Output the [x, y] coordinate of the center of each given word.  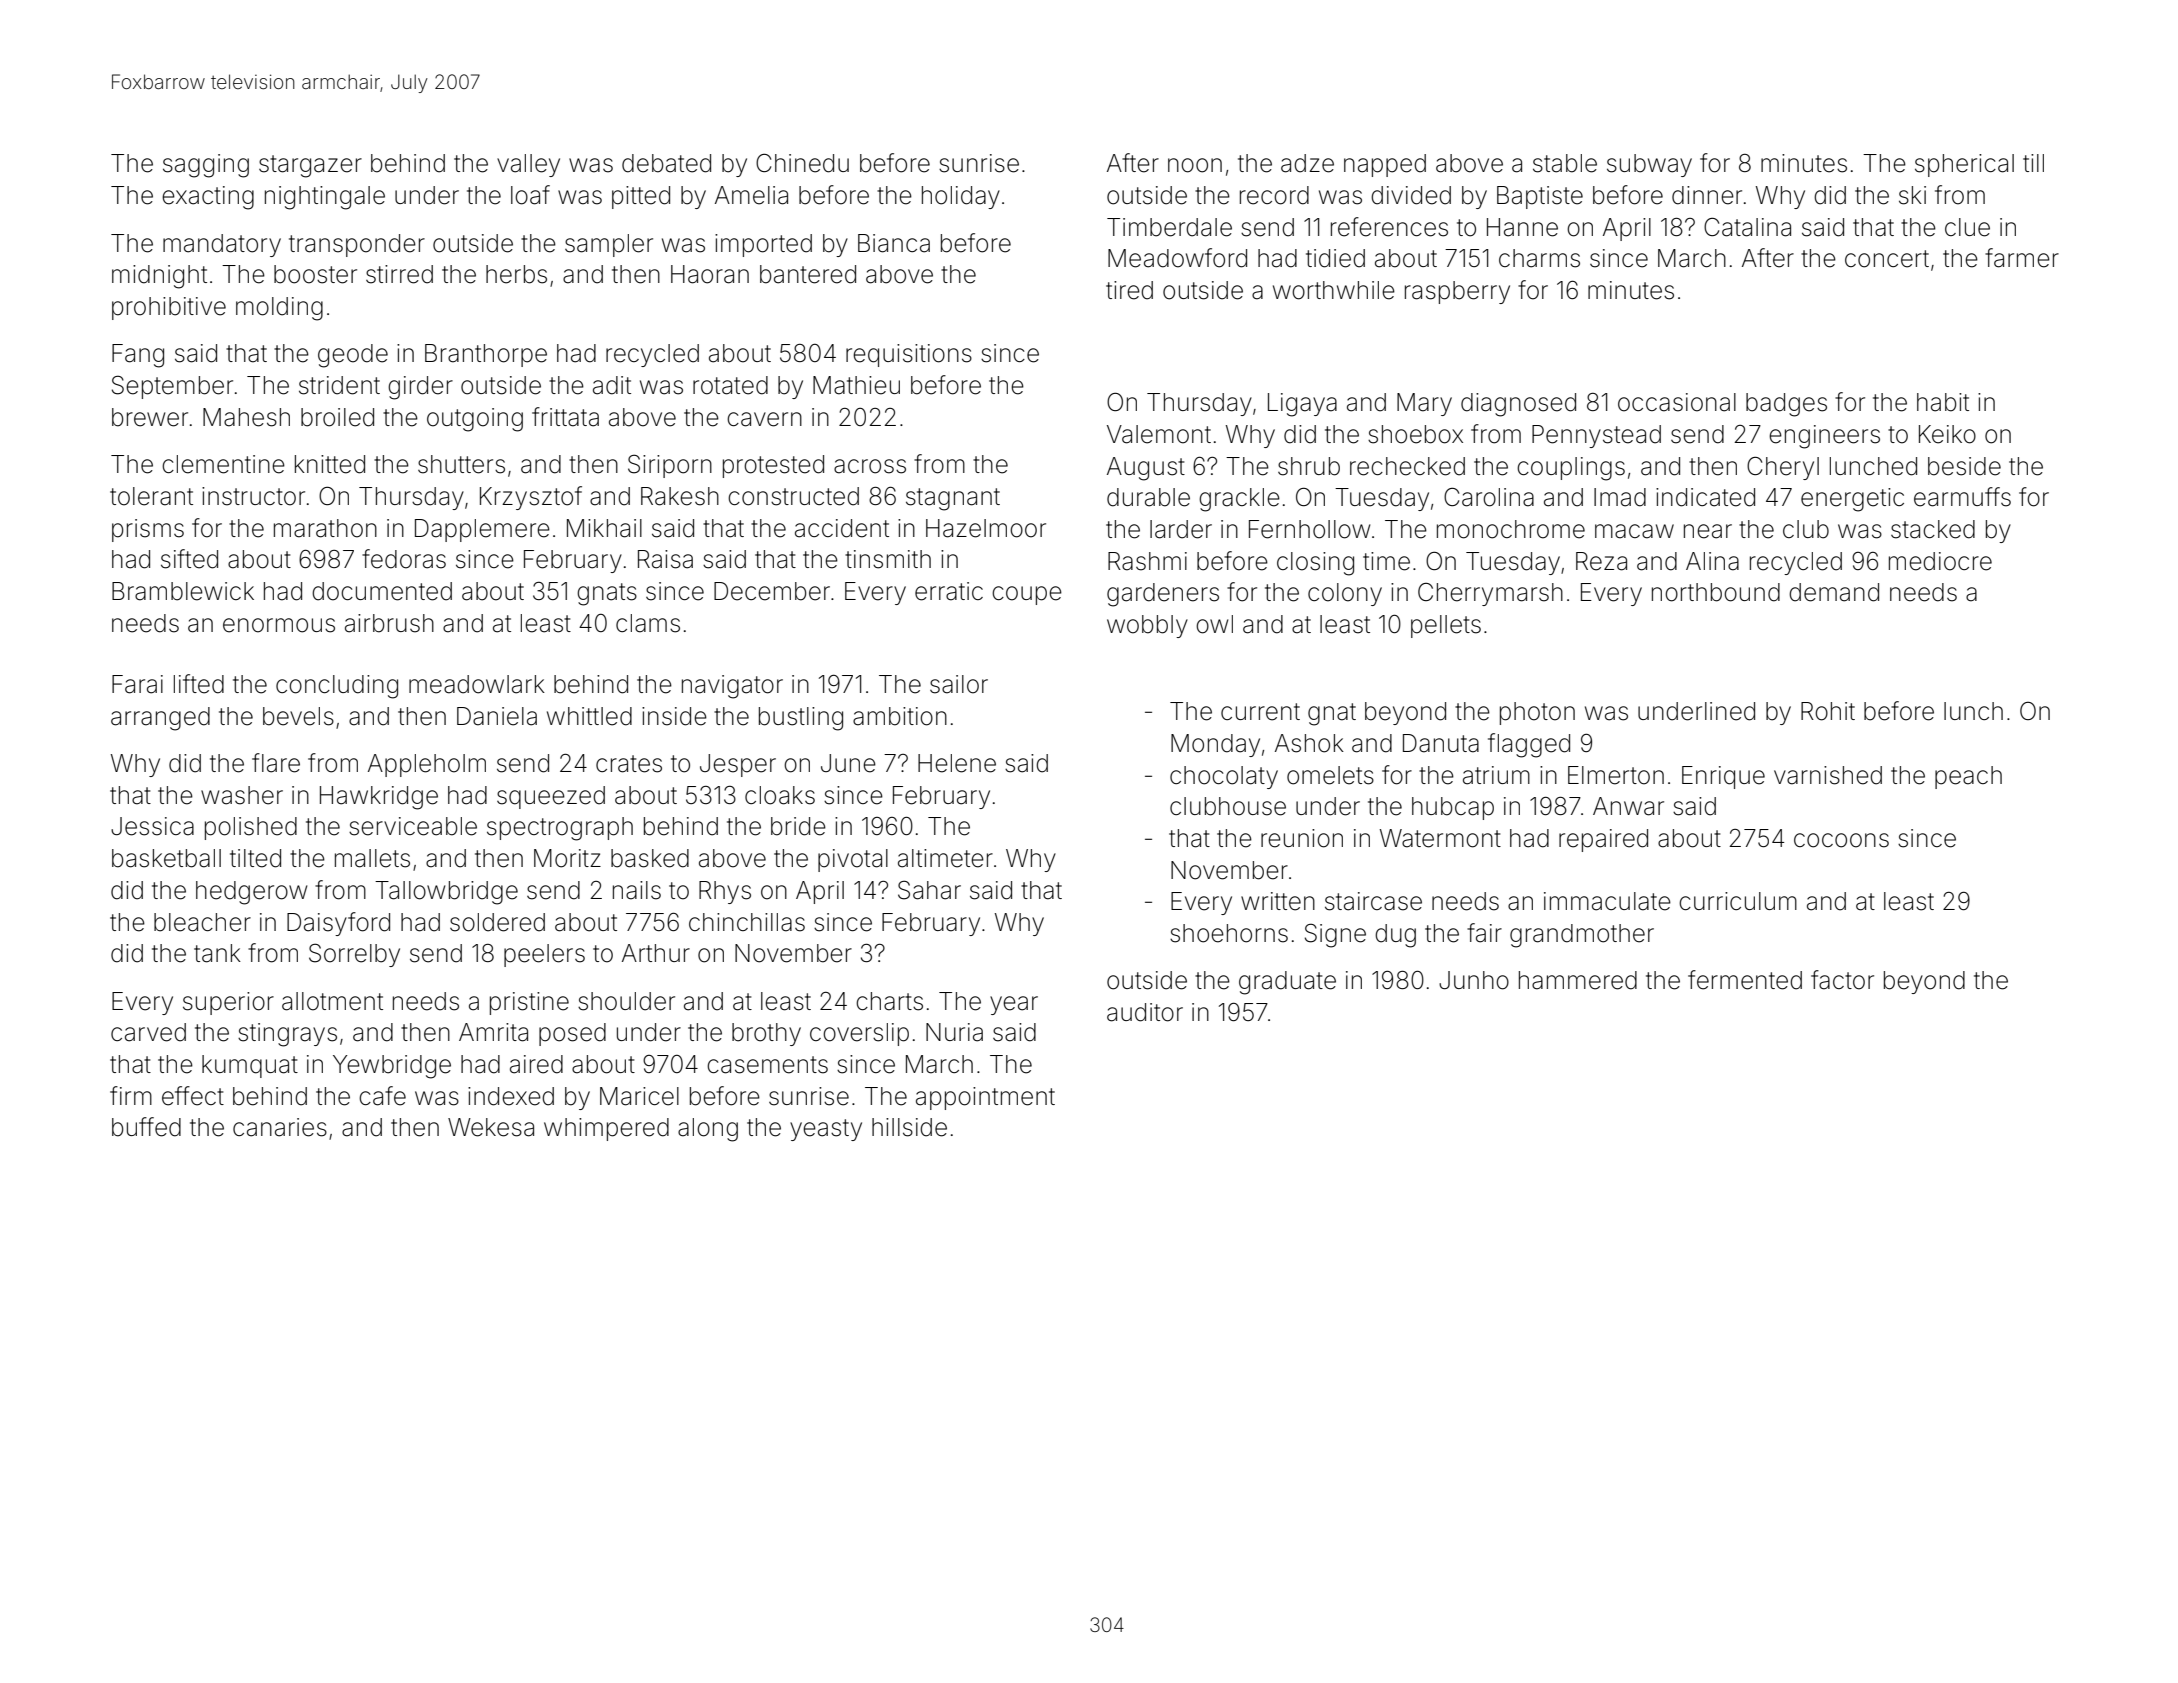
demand [1834, 592]
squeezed [551, 797]
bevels [298, 716]
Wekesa [491, 1127]
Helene [957, 763]
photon [1537, 713]
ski [1912, 195]
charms [1539, 258]
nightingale [325, 198]
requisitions [909, 355]
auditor [1145, 1012]
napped [1385, 165]
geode [353, 356]
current [1260, 712]
